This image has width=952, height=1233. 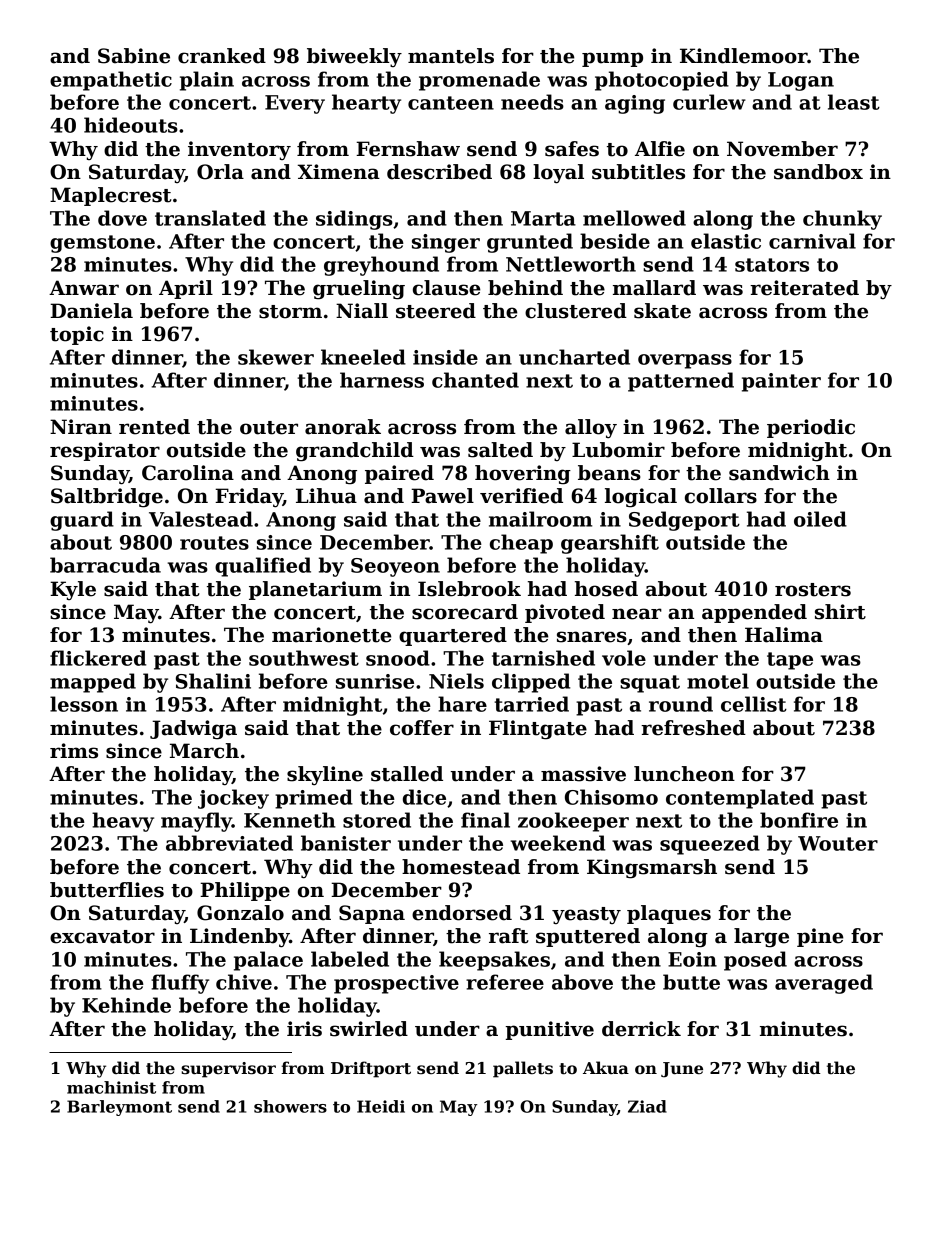 I want to click on final, so click(x=485, y=820).
